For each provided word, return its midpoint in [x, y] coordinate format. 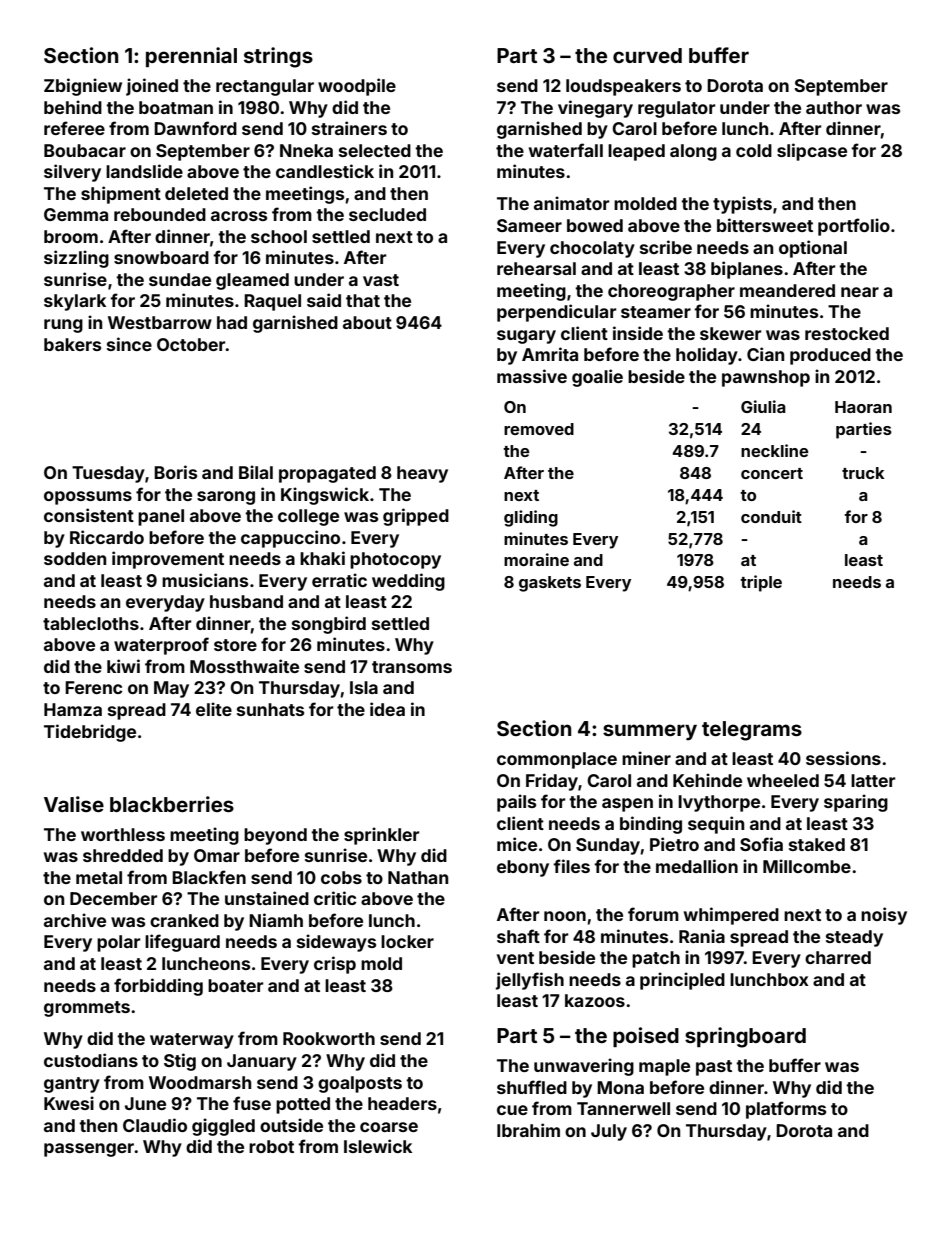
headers [402, 1103]
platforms [786, 1110]
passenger [89, 1150]
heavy [422, 474]
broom [71, 236]
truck [863, 473]
